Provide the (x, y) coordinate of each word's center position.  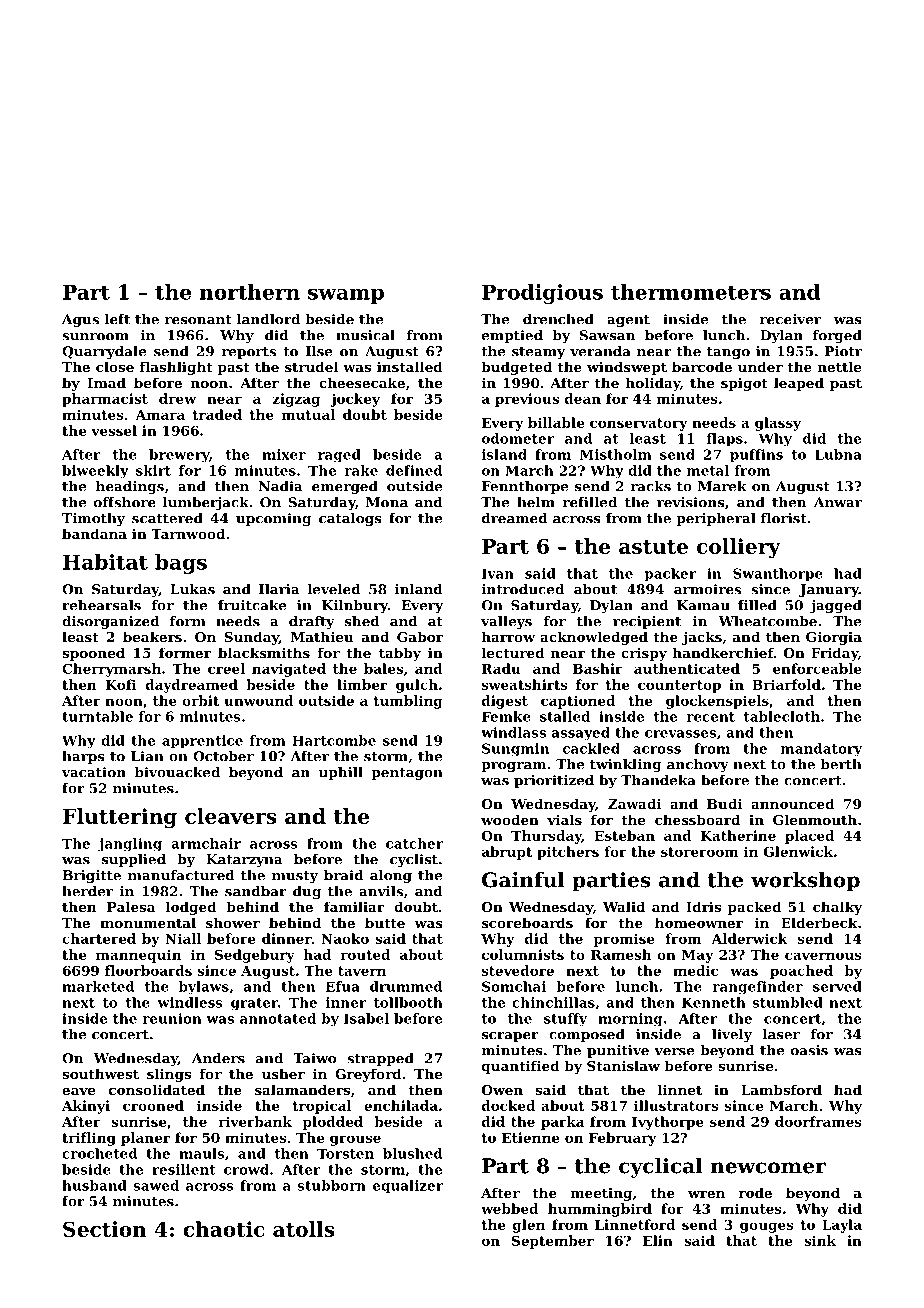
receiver (790, 319)
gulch (417, 686)
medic (695, 970)
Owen (502, 1090)
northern (249, 292)
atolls (304, 1229)
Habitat (105, 562)
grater (254, 1004)
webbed (509, 1208)
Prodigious (542, 294)
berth (841, 764)
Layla (842, 1226)
